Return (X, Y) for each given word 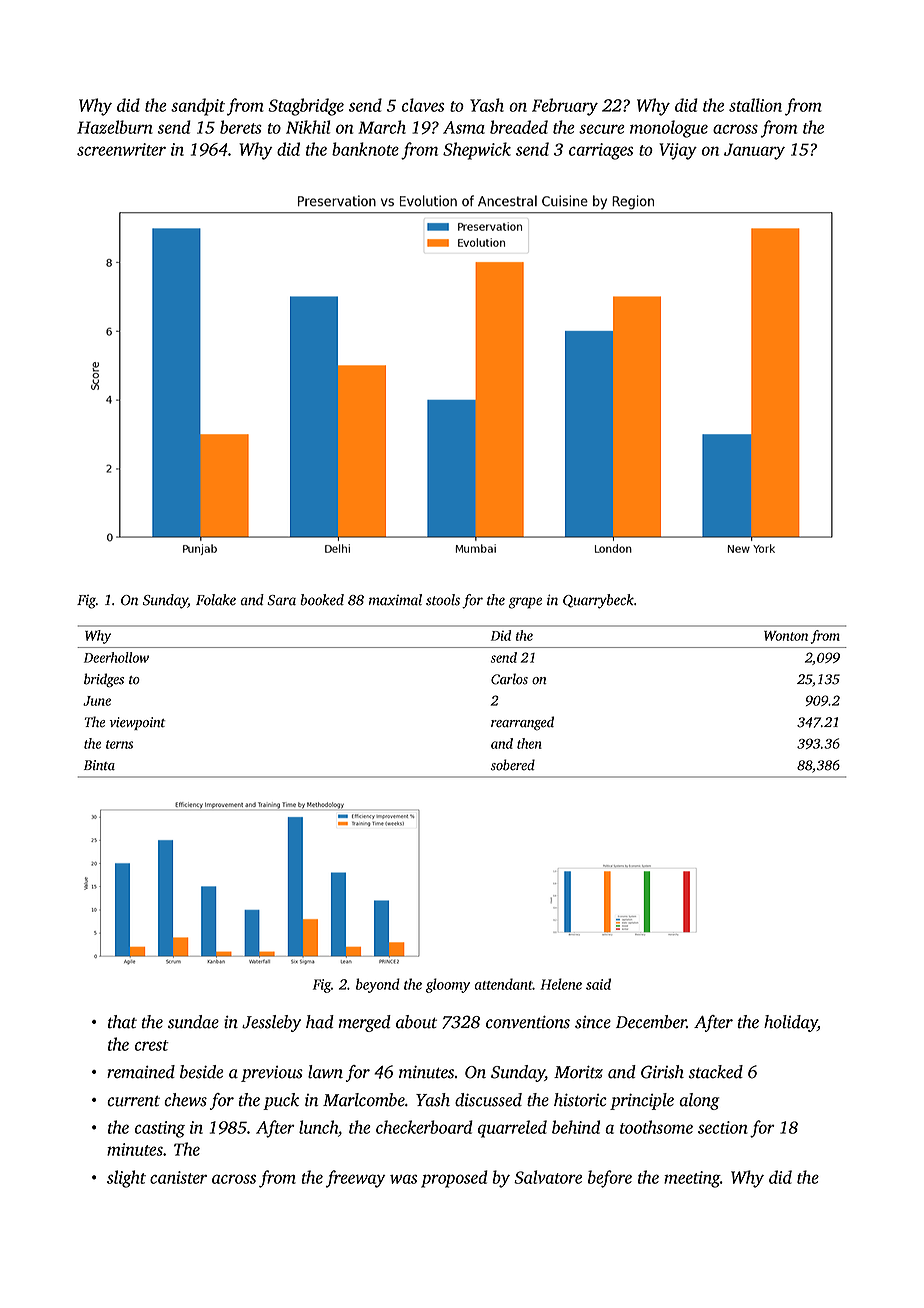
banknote (365, 149)
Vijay (678, 151)
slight (126, 1179)
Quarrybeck (598, 601)
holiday (791, 1023)
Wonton (786, 636)
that (122, 1022)
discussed (488, 1100)
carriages (601, 151)
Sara (281, 600)
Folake (216, 600)
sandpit (198, 107)
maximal (395, 600)
